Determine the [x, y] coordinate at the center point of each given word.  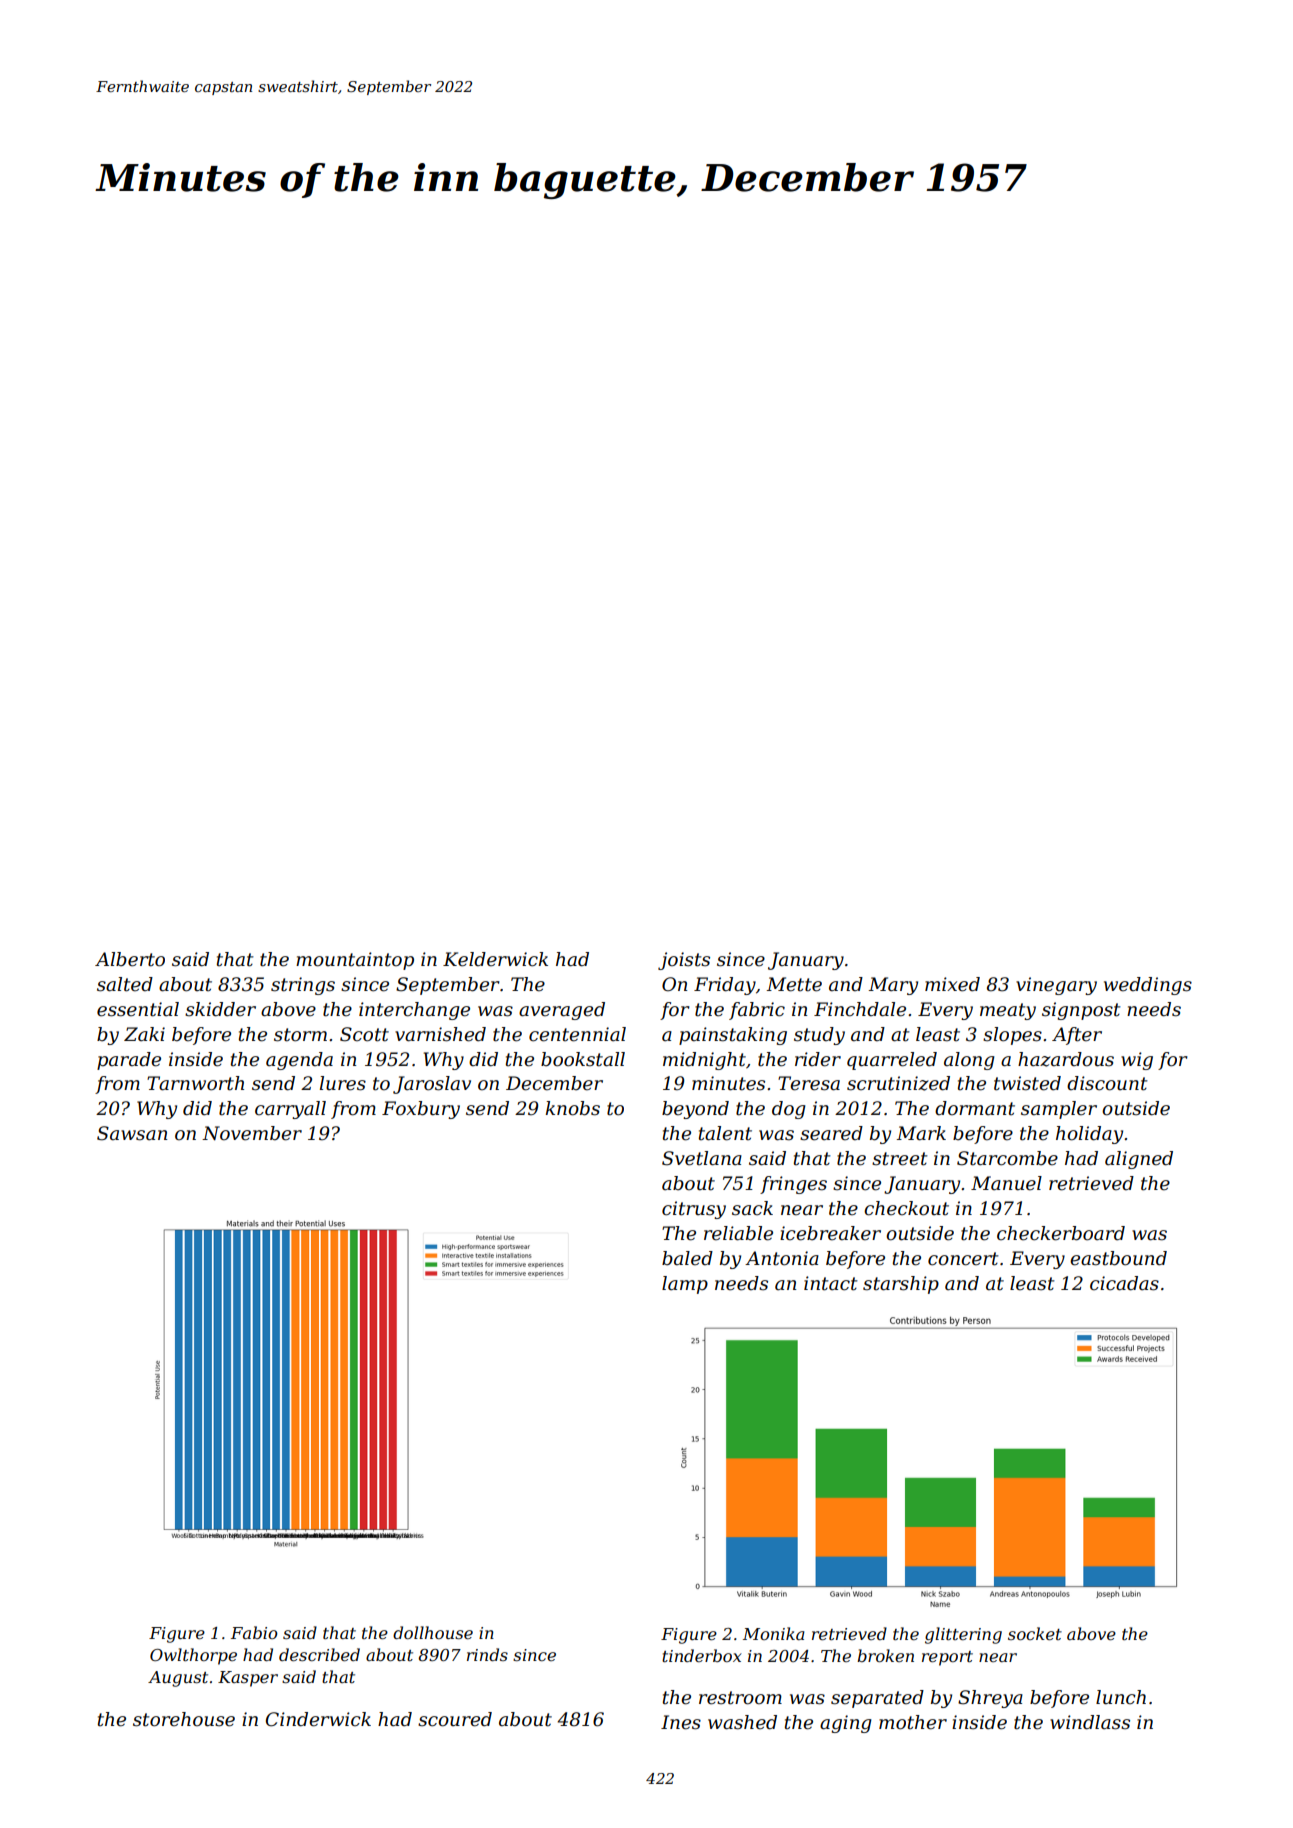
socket [1035, 1633]
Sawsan [132, 1133]
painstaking [733, 1036]
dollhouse [433, 1632]
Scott [364, 1034]
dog [788, 1110]
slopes [1012, 1036]
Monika [774, 1633]
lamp [685, 1285]
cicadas [1124, 1283]
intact [831, 1283]
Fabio [254, 1632]
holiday [1089, 1135]
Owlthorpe [193, 1656]
